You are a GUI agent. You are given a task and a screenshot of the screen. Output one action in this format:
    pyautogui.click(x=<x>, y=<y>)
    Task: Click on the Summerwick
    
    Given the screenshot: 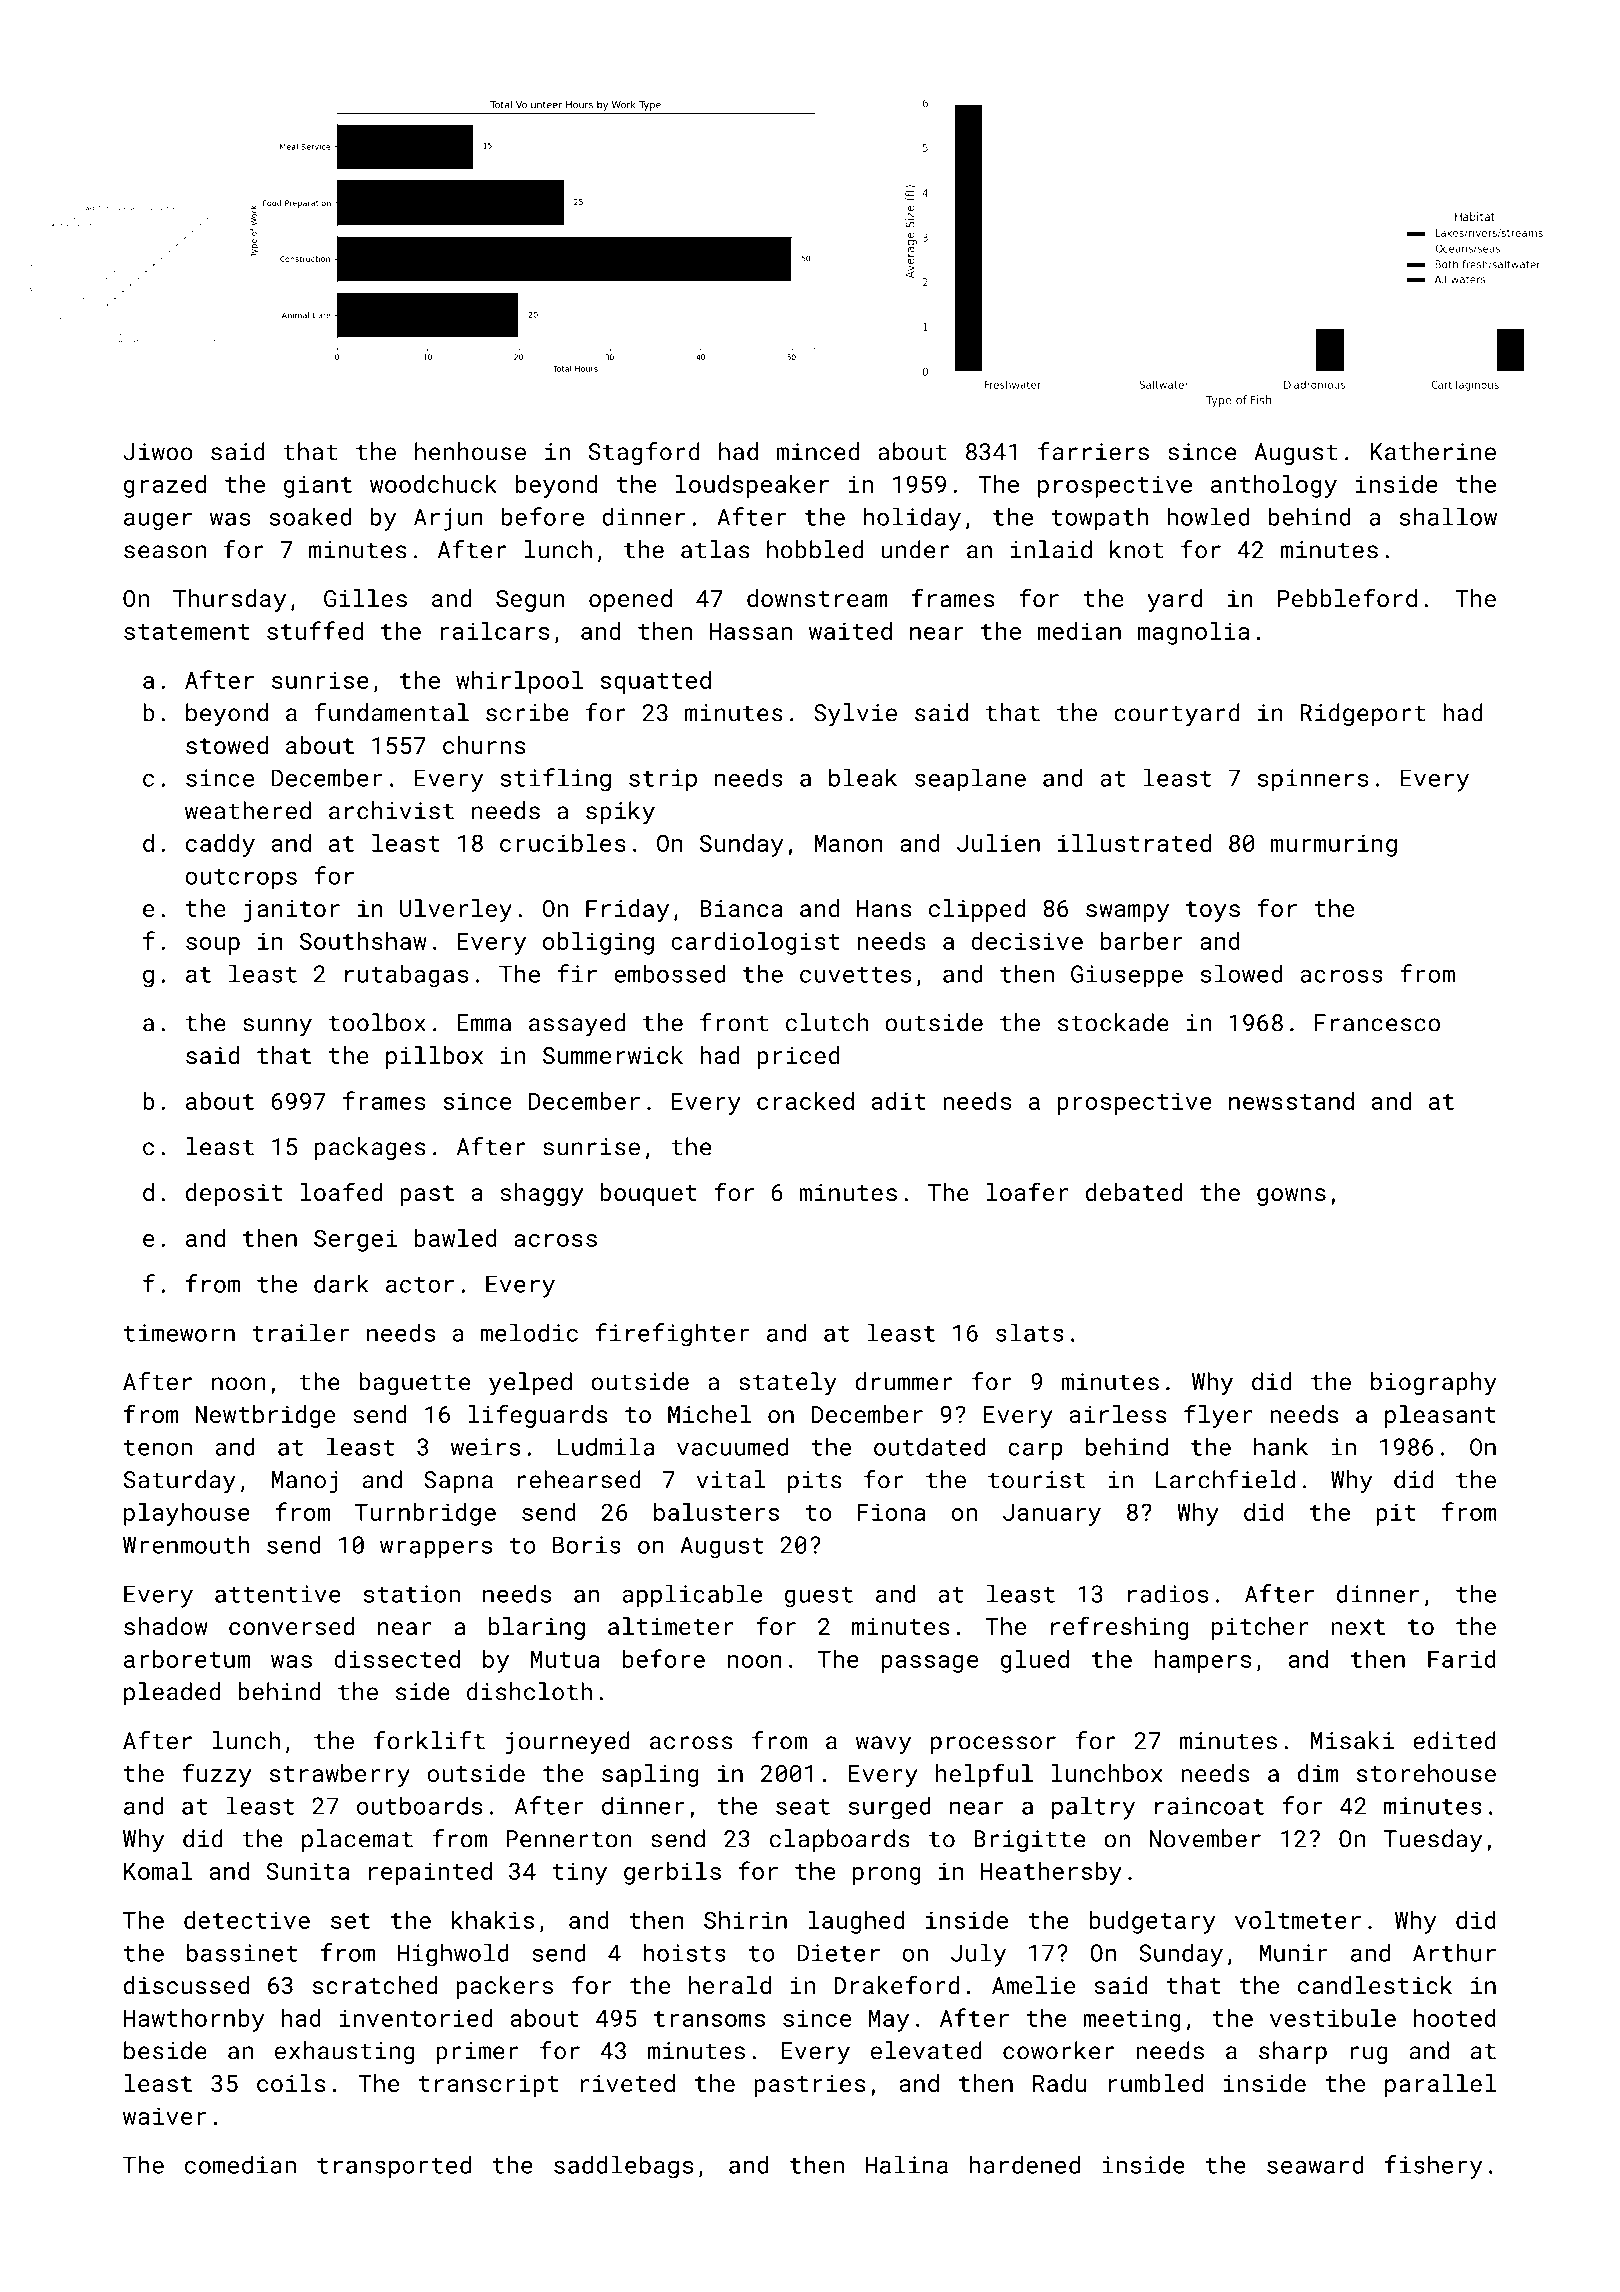 What is the action you would take?
    pyautogui.click(x=613, y=1055)
